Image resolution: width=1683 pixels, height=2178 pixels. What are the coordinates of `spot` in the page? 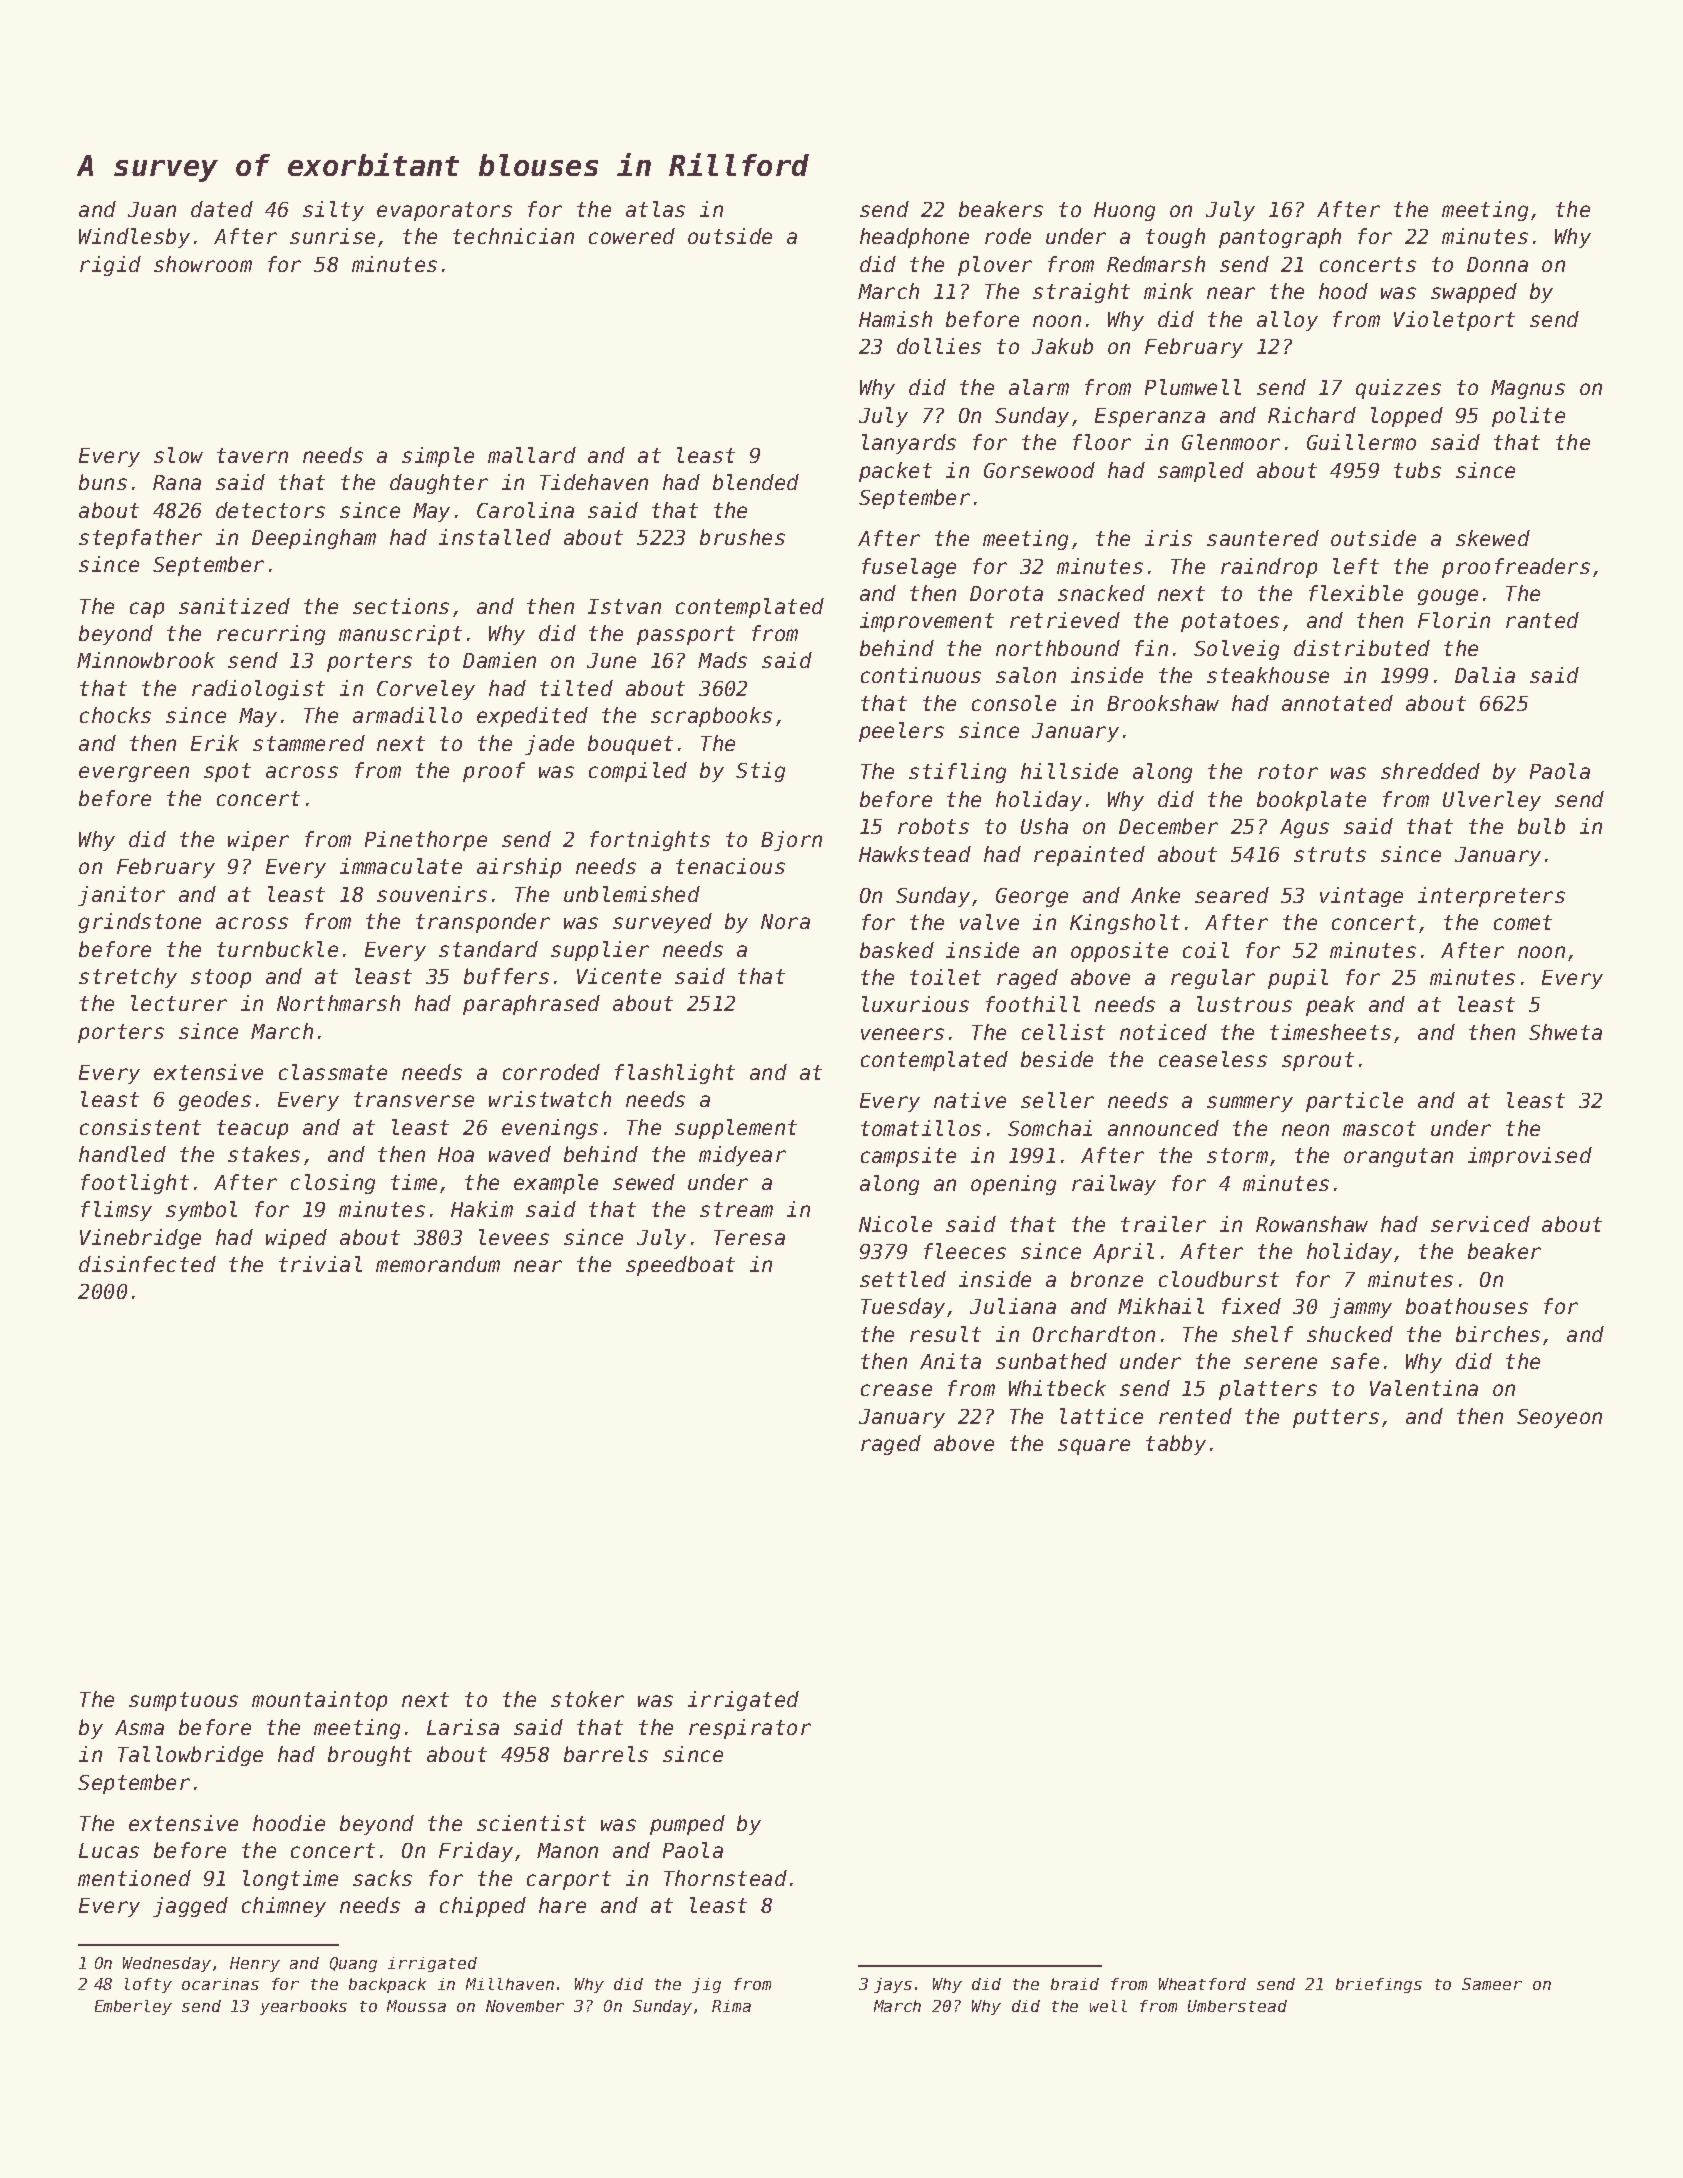 It's located at (227, 772).
